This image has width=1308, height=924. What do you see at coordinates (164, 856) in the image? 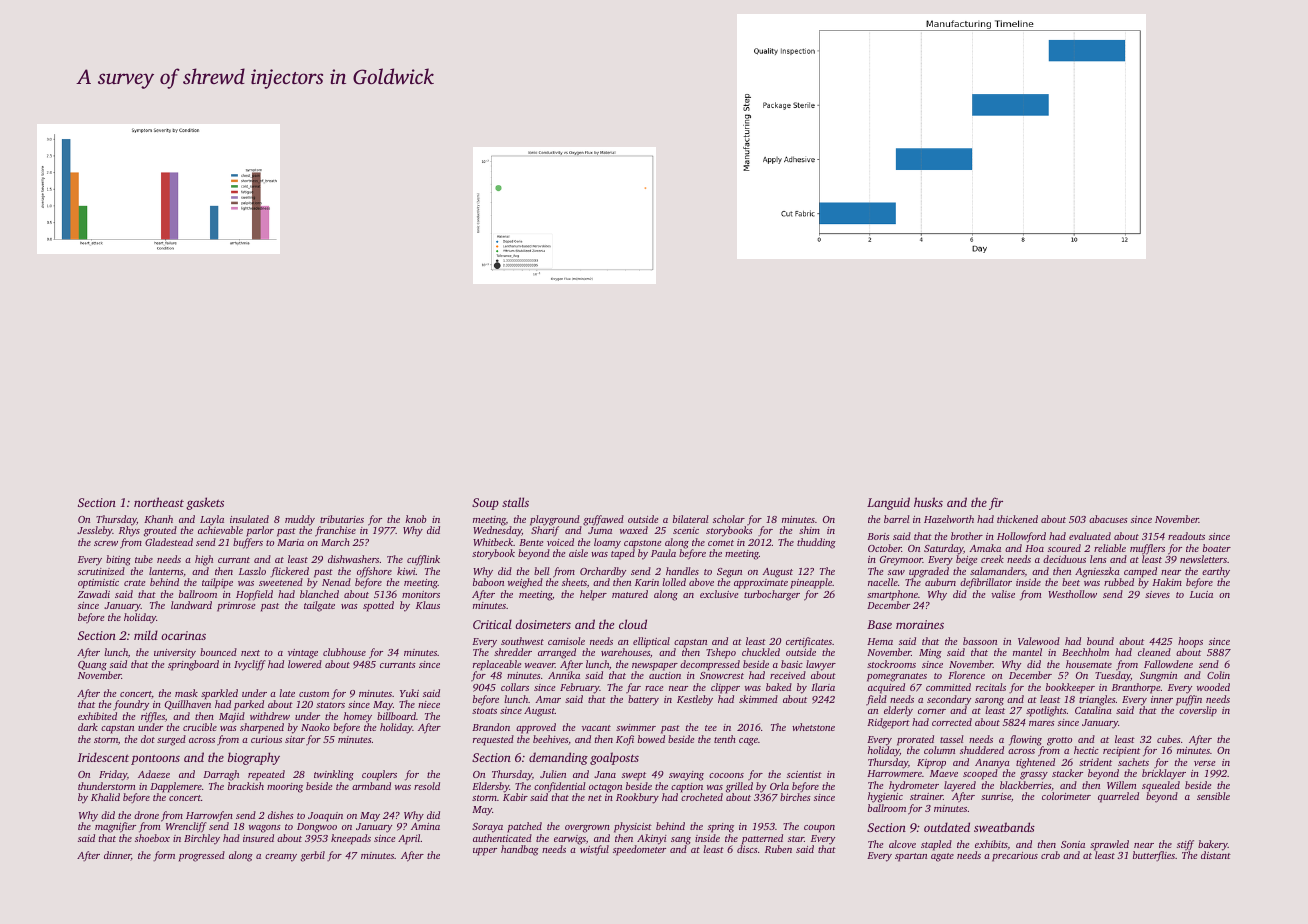
I see `form` at bounding box center [164, 856].
